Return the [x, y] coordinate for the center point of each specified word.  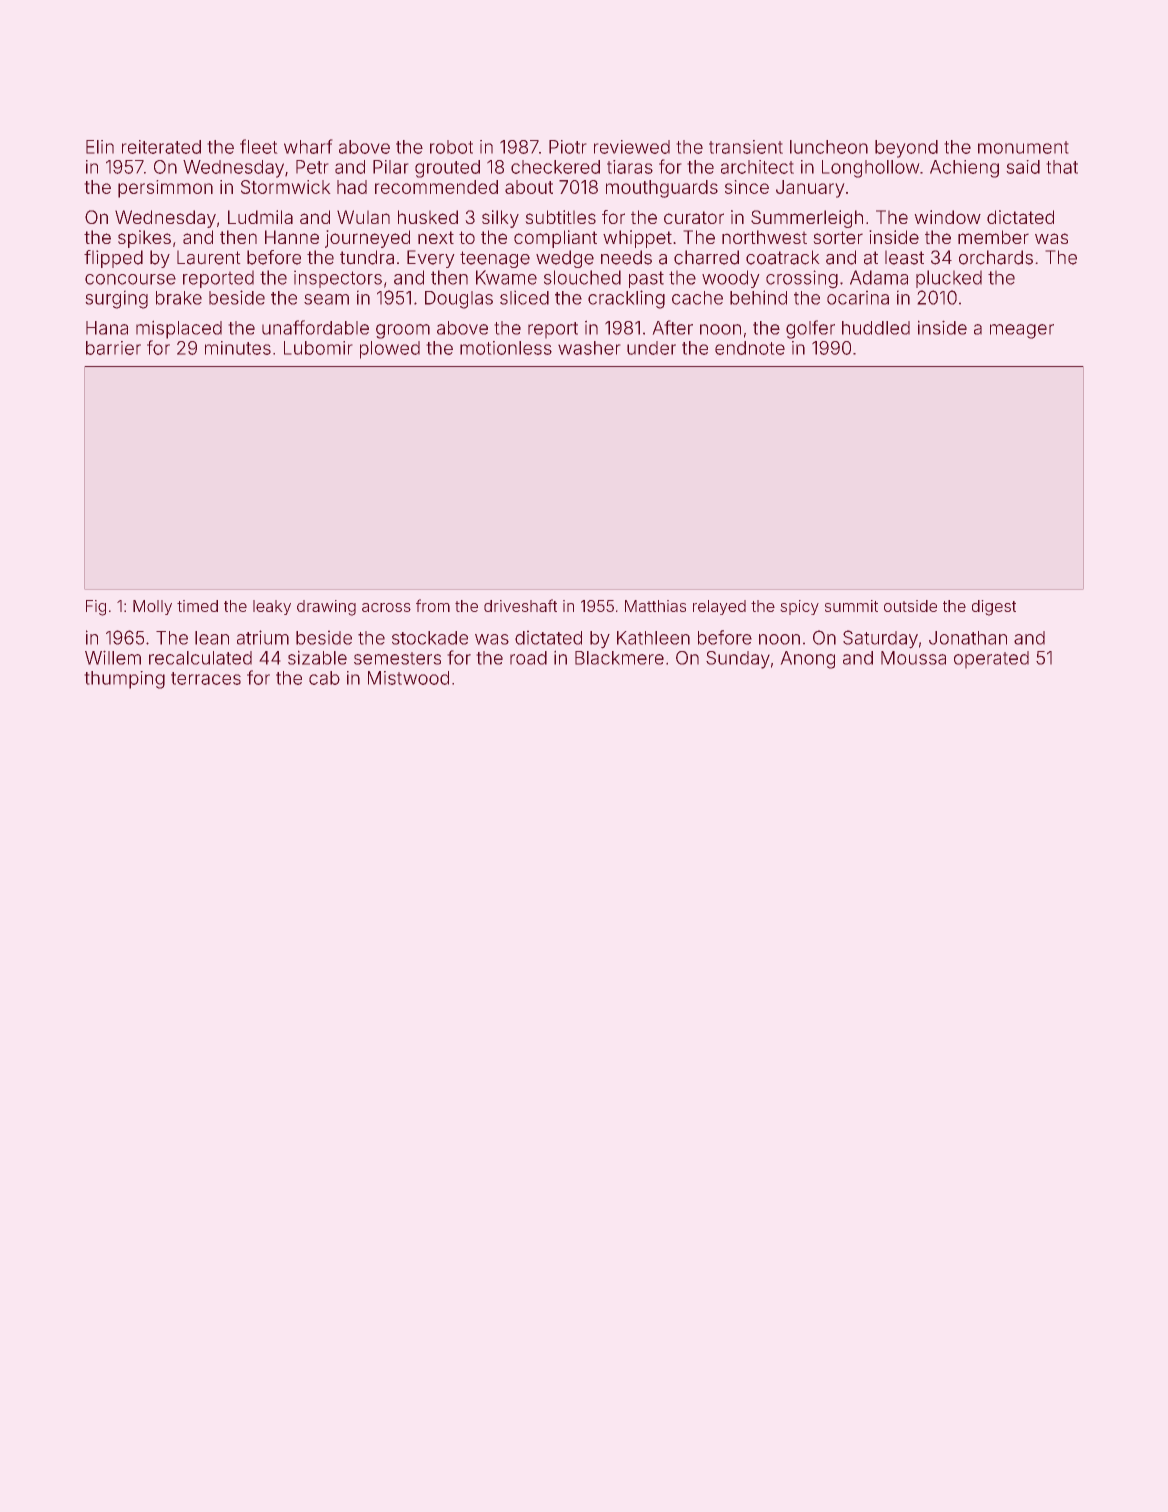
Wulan [363, 217]
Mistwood [408, 678]
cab [324, 678]
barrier [113, 348]
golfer [810, 329]
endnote [750, 348]
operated [991, 660]
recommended [436, 187]
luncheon [829, 147]
